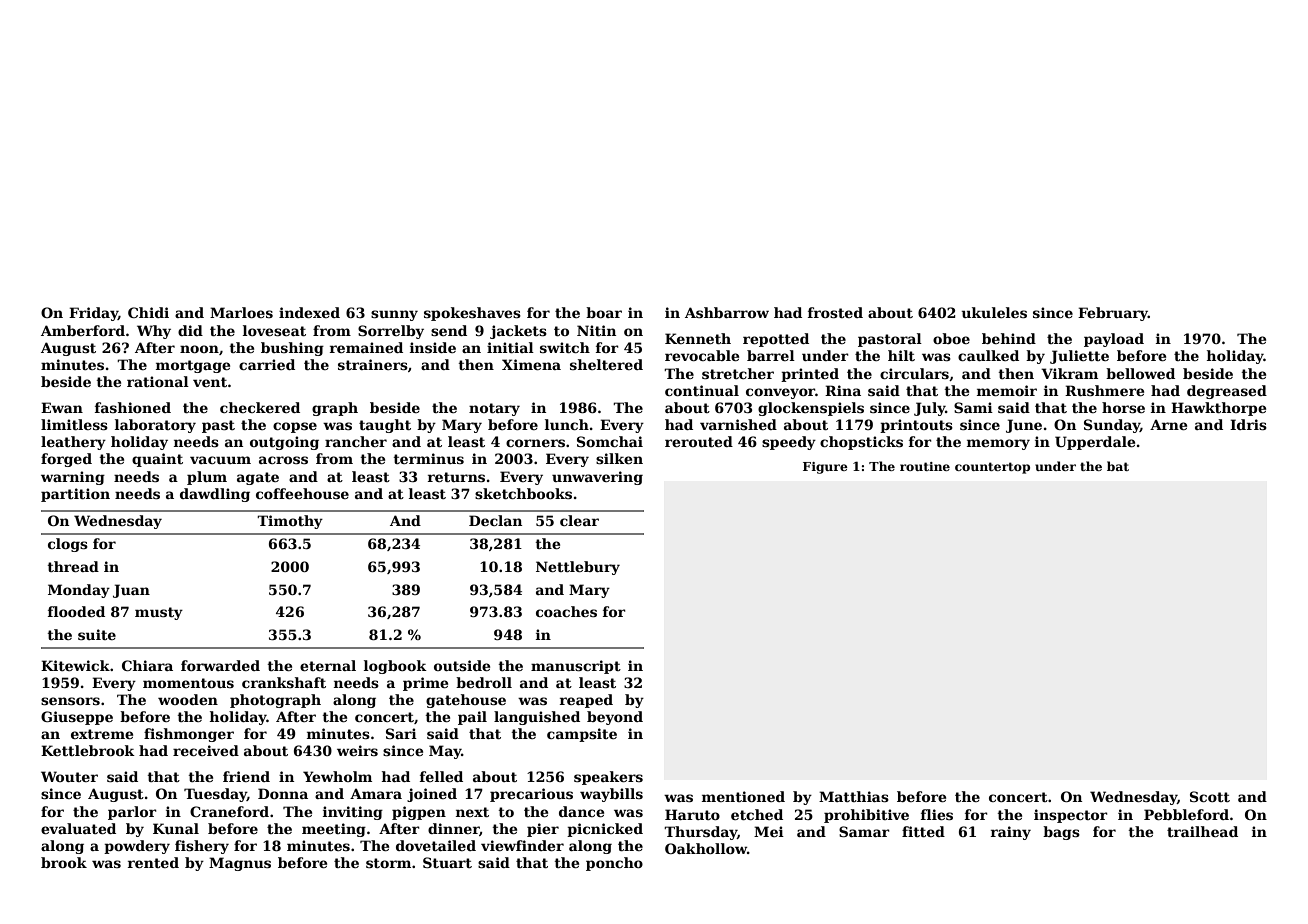 Image resolution: width=1308 pixels, height=924 pixels. Describe the element at coordinates (581, 811) in the document. I see `dance` at that location.
